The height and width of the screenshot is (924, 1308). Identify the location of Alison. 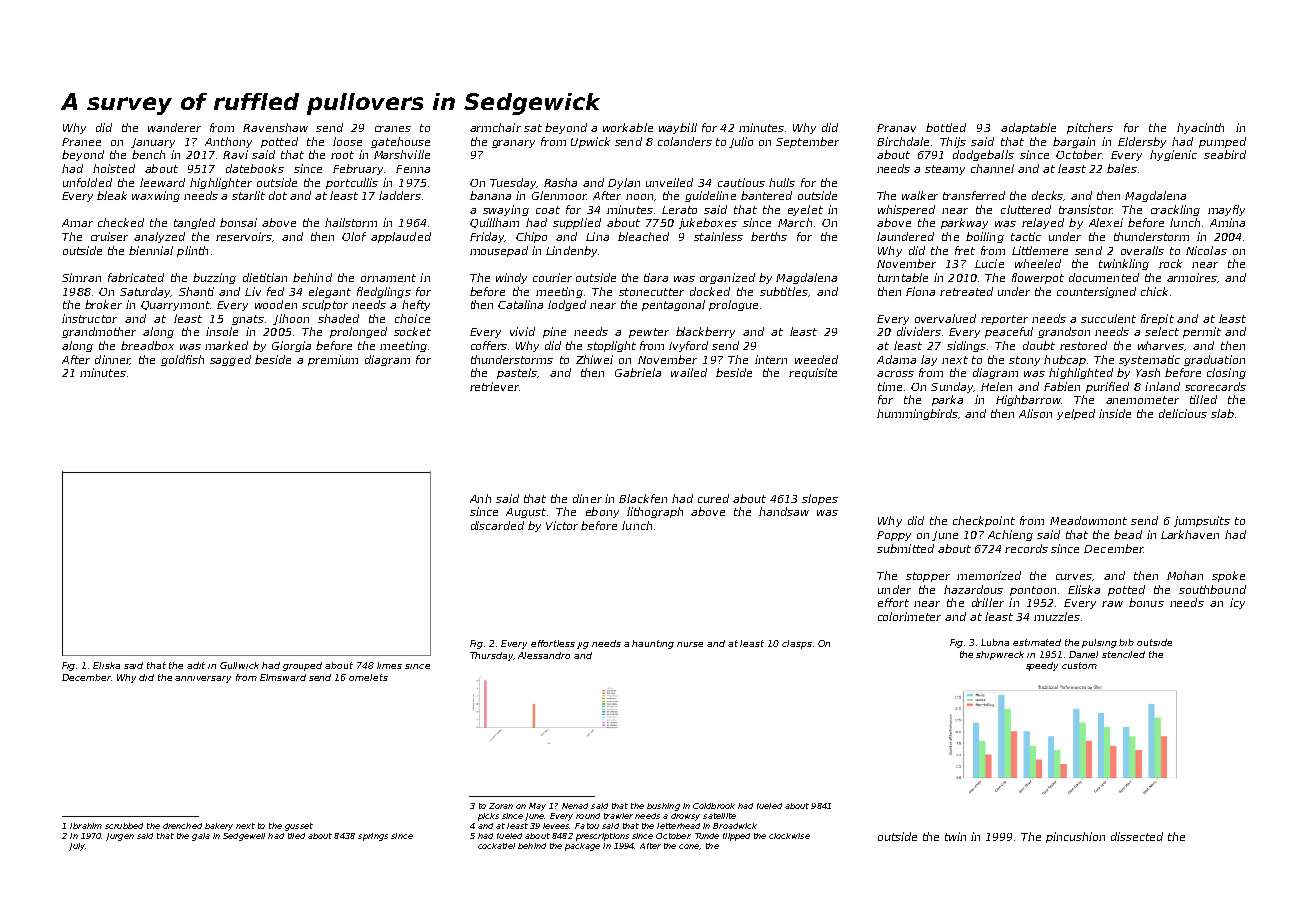
(1035, 413).
